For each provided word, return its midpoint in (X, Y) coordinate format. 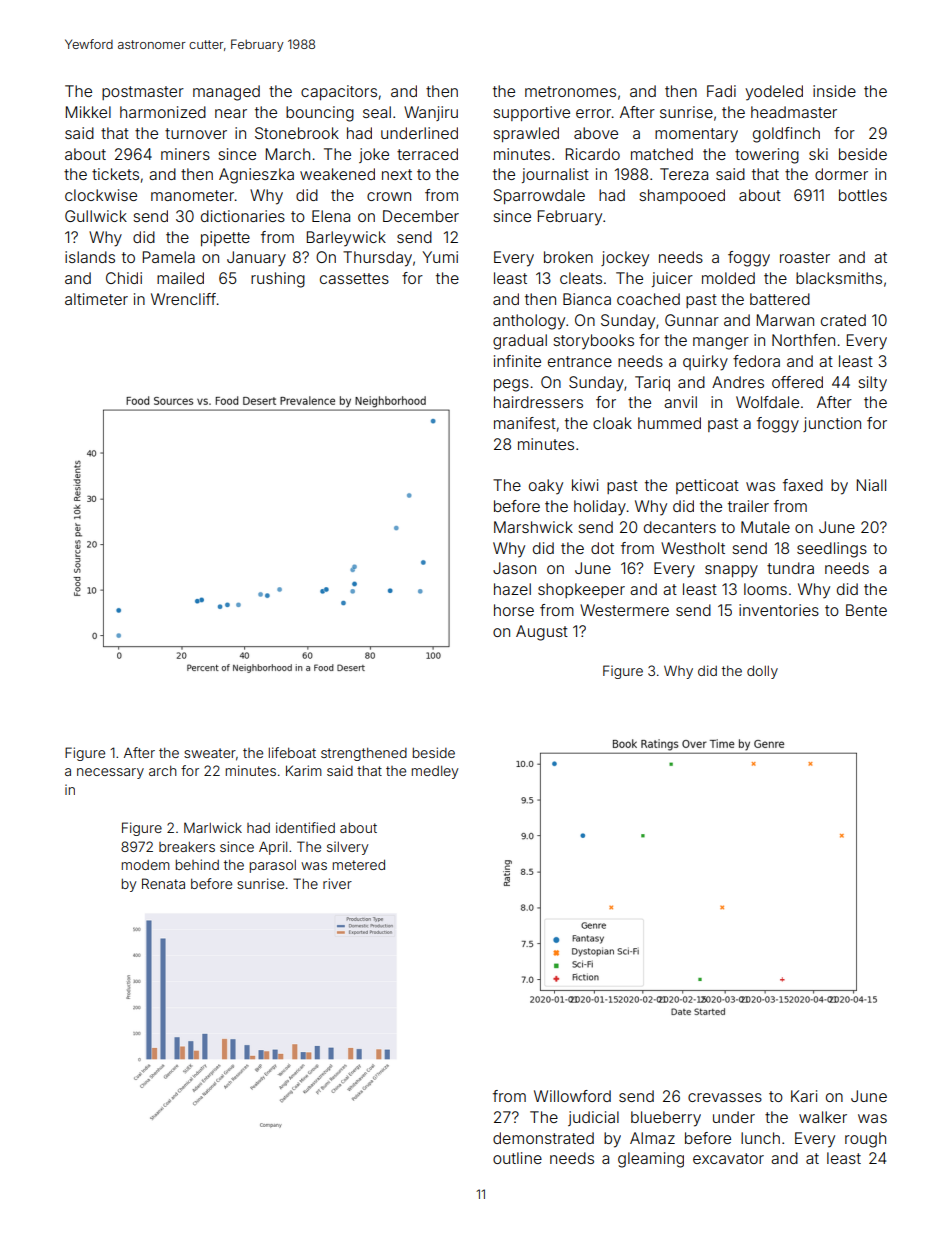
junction (832, 424)
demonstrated (543, 1138)
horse (514, 610)
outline (517, 1158)
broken (568, 257)
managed (226, 93)
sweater (210, 753)
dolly (762, 672)
